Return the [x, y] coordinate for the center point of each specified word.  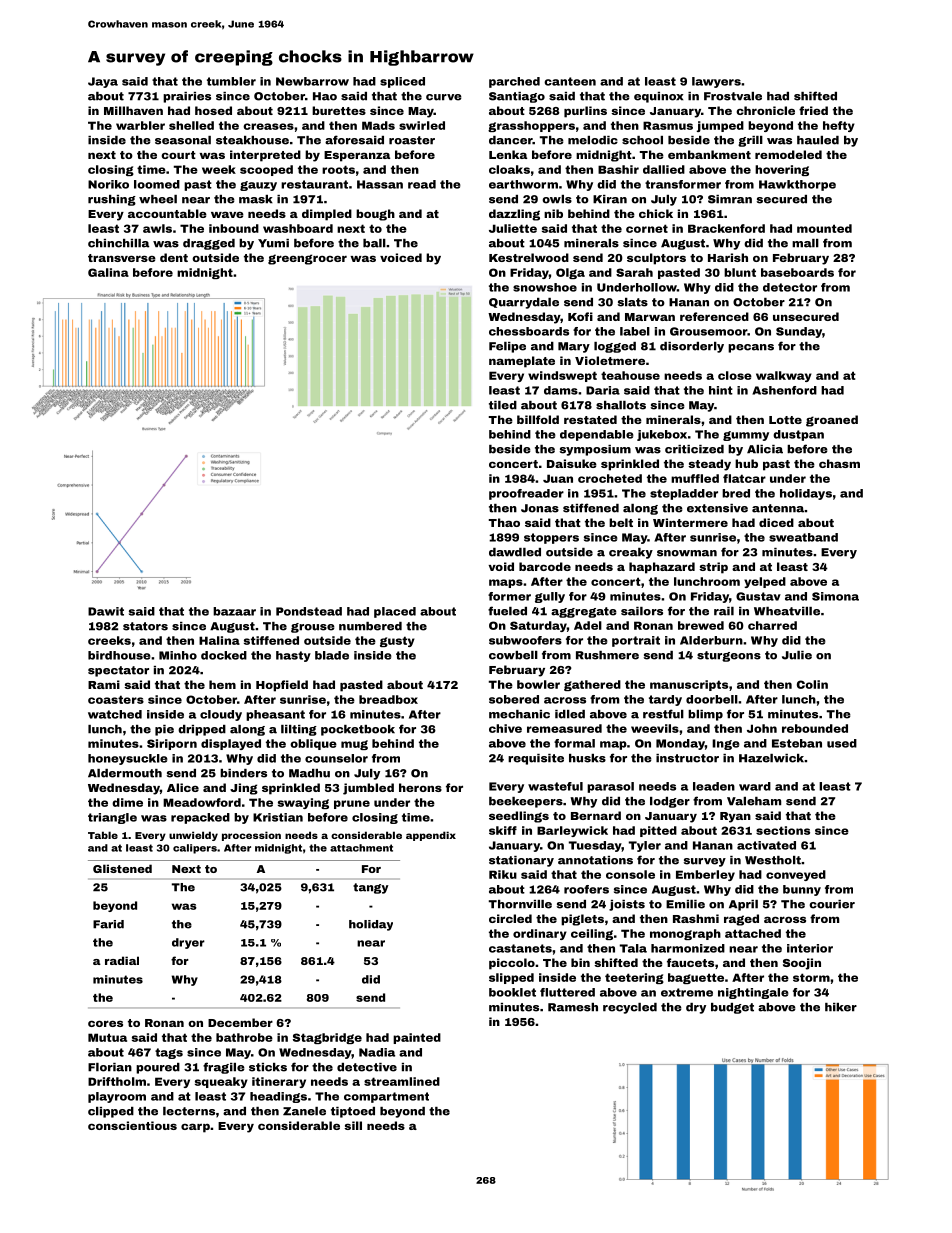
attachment [361, 848]
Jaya [103, 82]
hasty [293, 656]
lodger [670, 802]
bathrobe [244, 1037]
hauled [818, 140]
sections [783, 830]
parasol [610, 787]
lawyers [716, 82]
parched [514, 82]
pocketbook [358, 730]
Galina [108, 272]
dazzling [514, 215]
